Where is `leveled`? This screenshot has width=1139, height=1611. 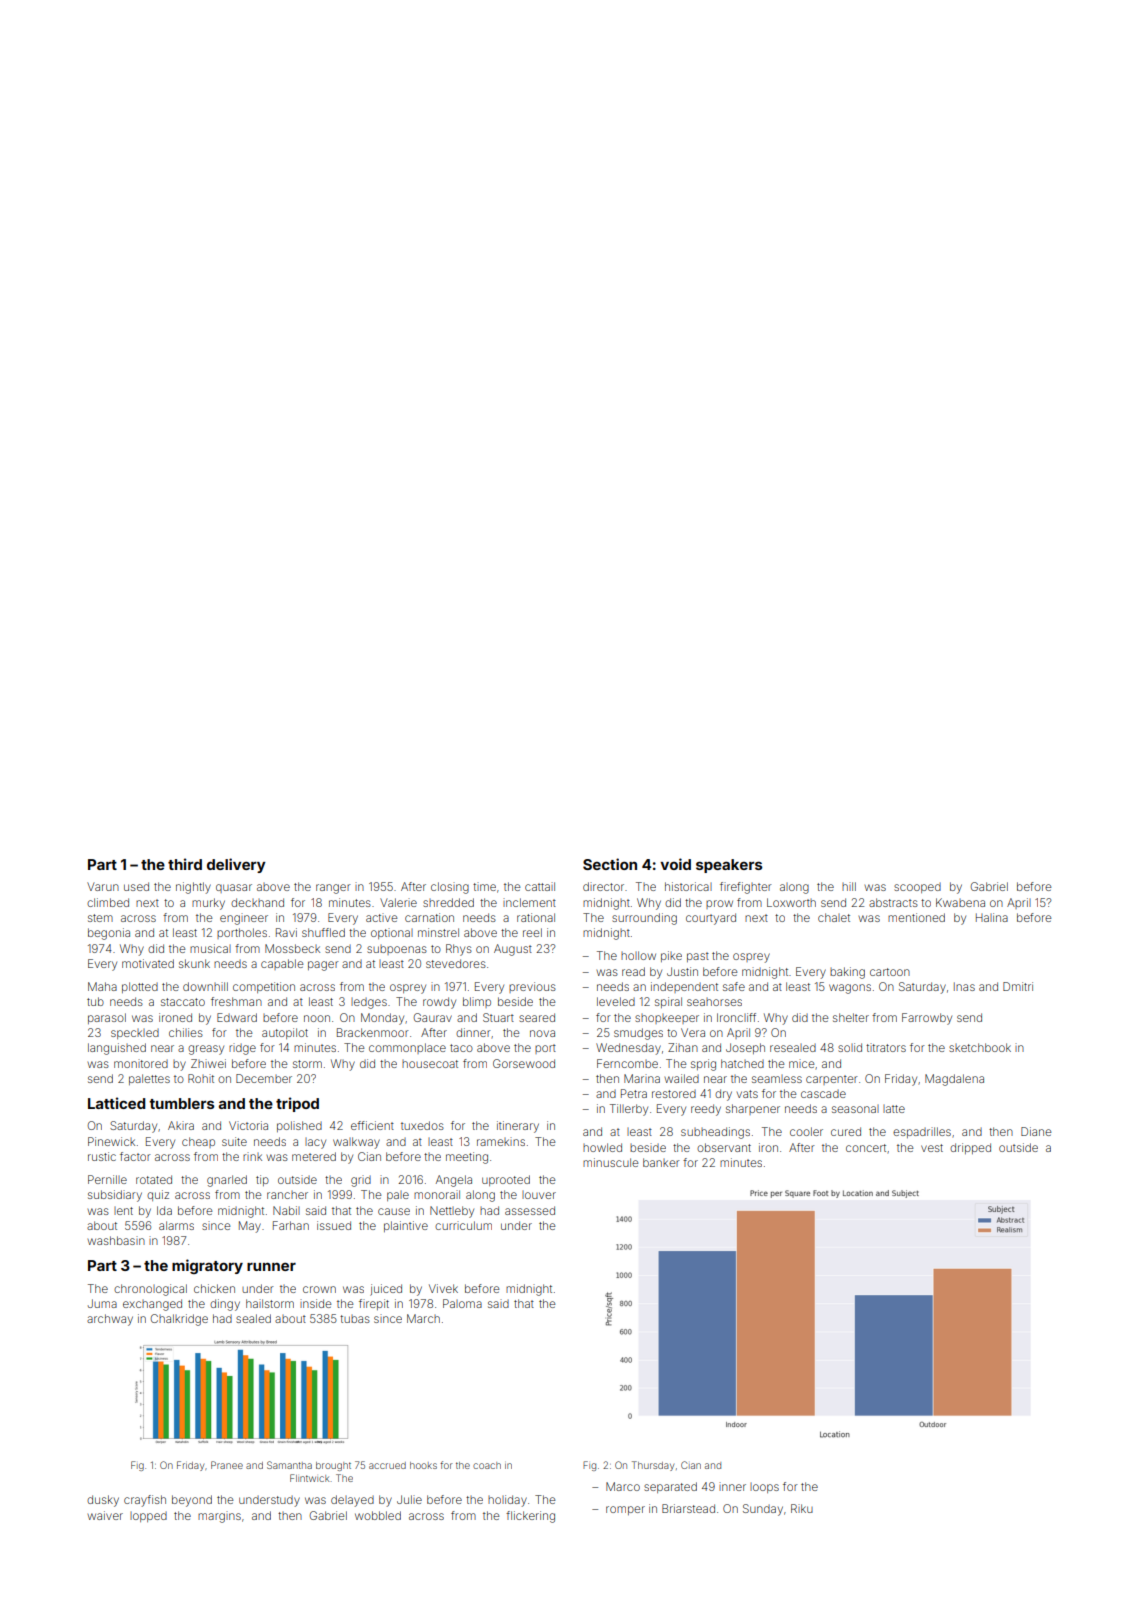
leveled is located at coordinates (616, 1001).
